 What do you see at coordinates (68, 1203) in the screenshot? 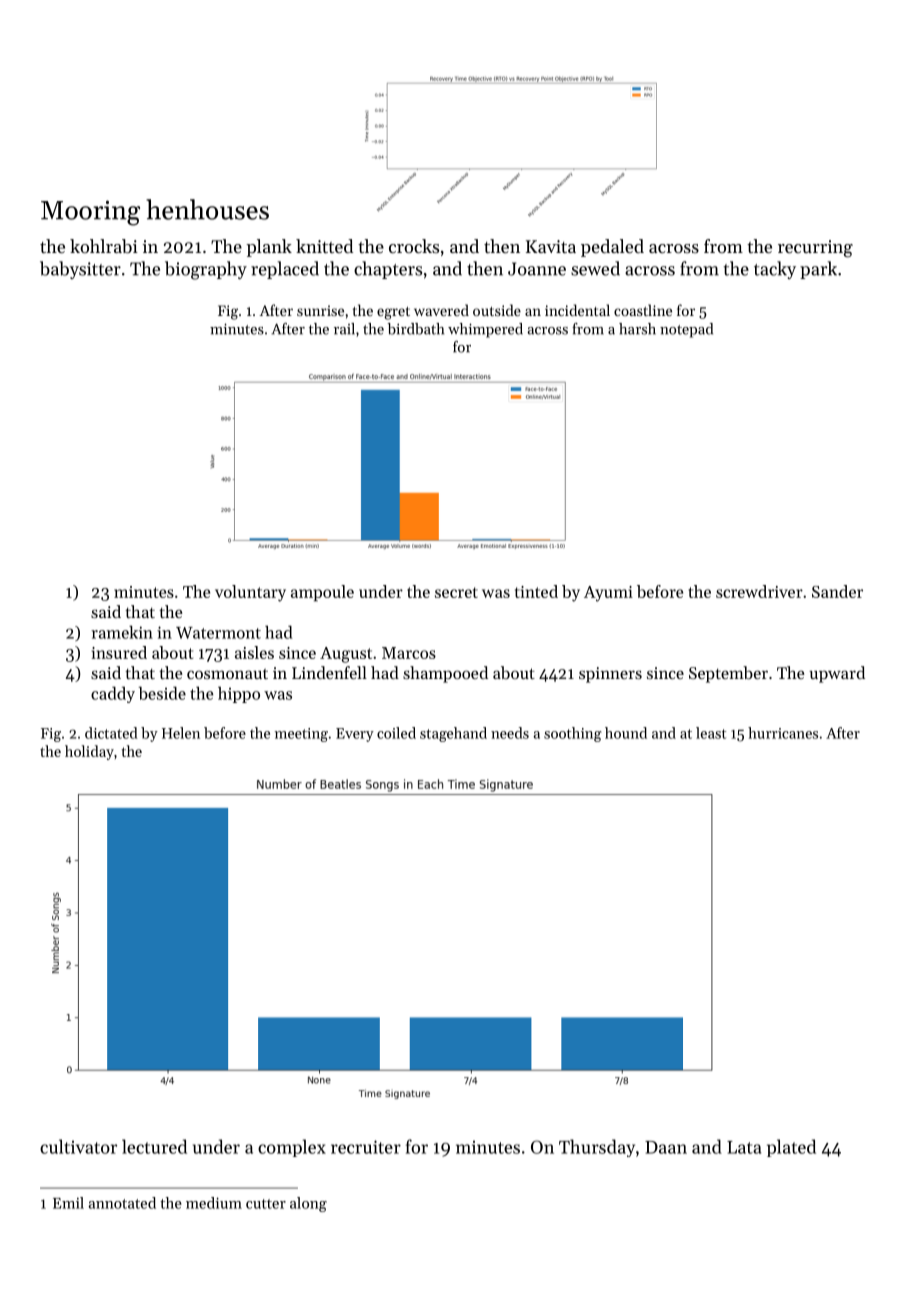
I see `Emil` at bounding box center [68, 1203].
